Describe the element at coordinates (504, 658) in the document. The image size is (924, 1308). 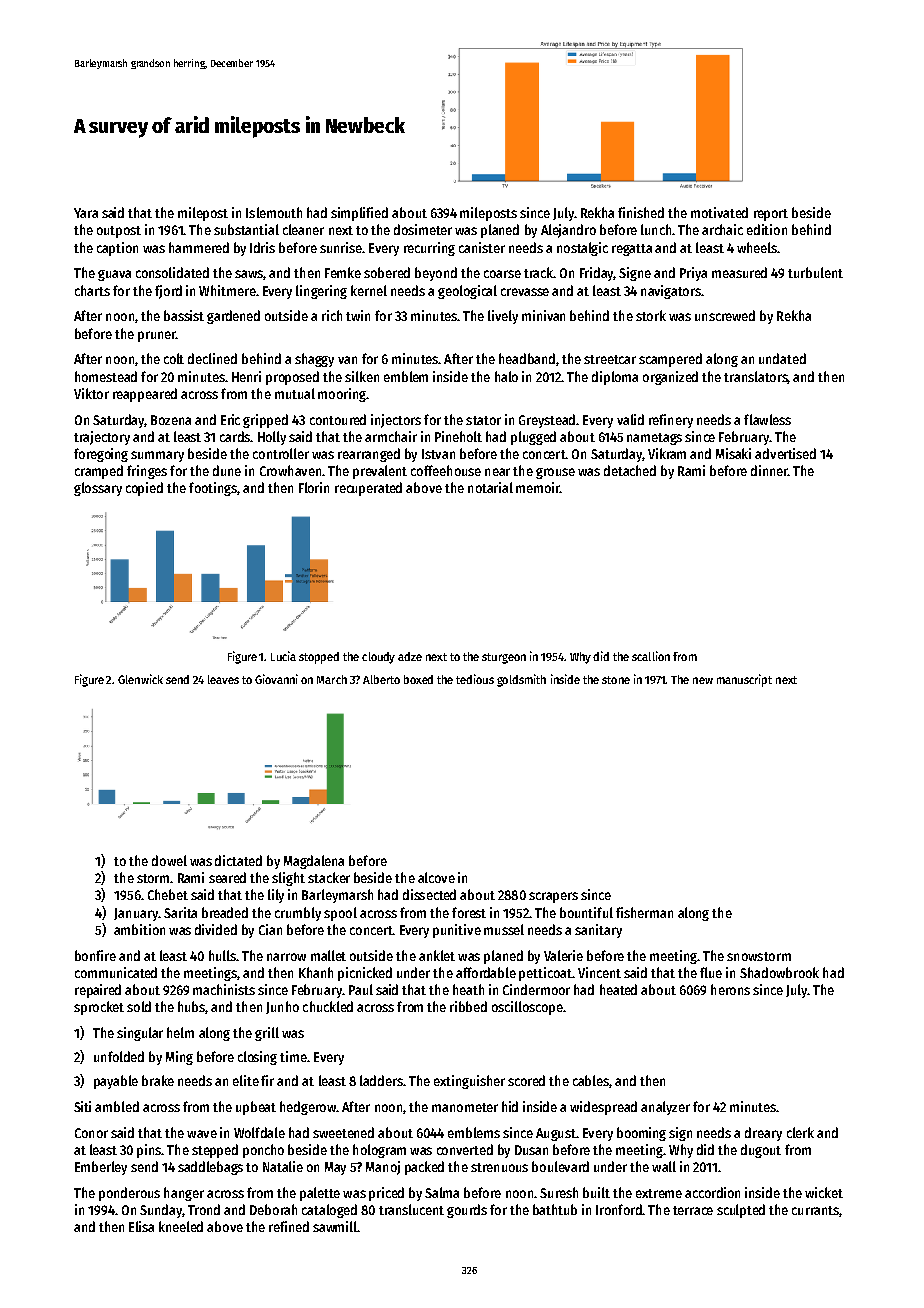
I see `sturgeon` at that location.
